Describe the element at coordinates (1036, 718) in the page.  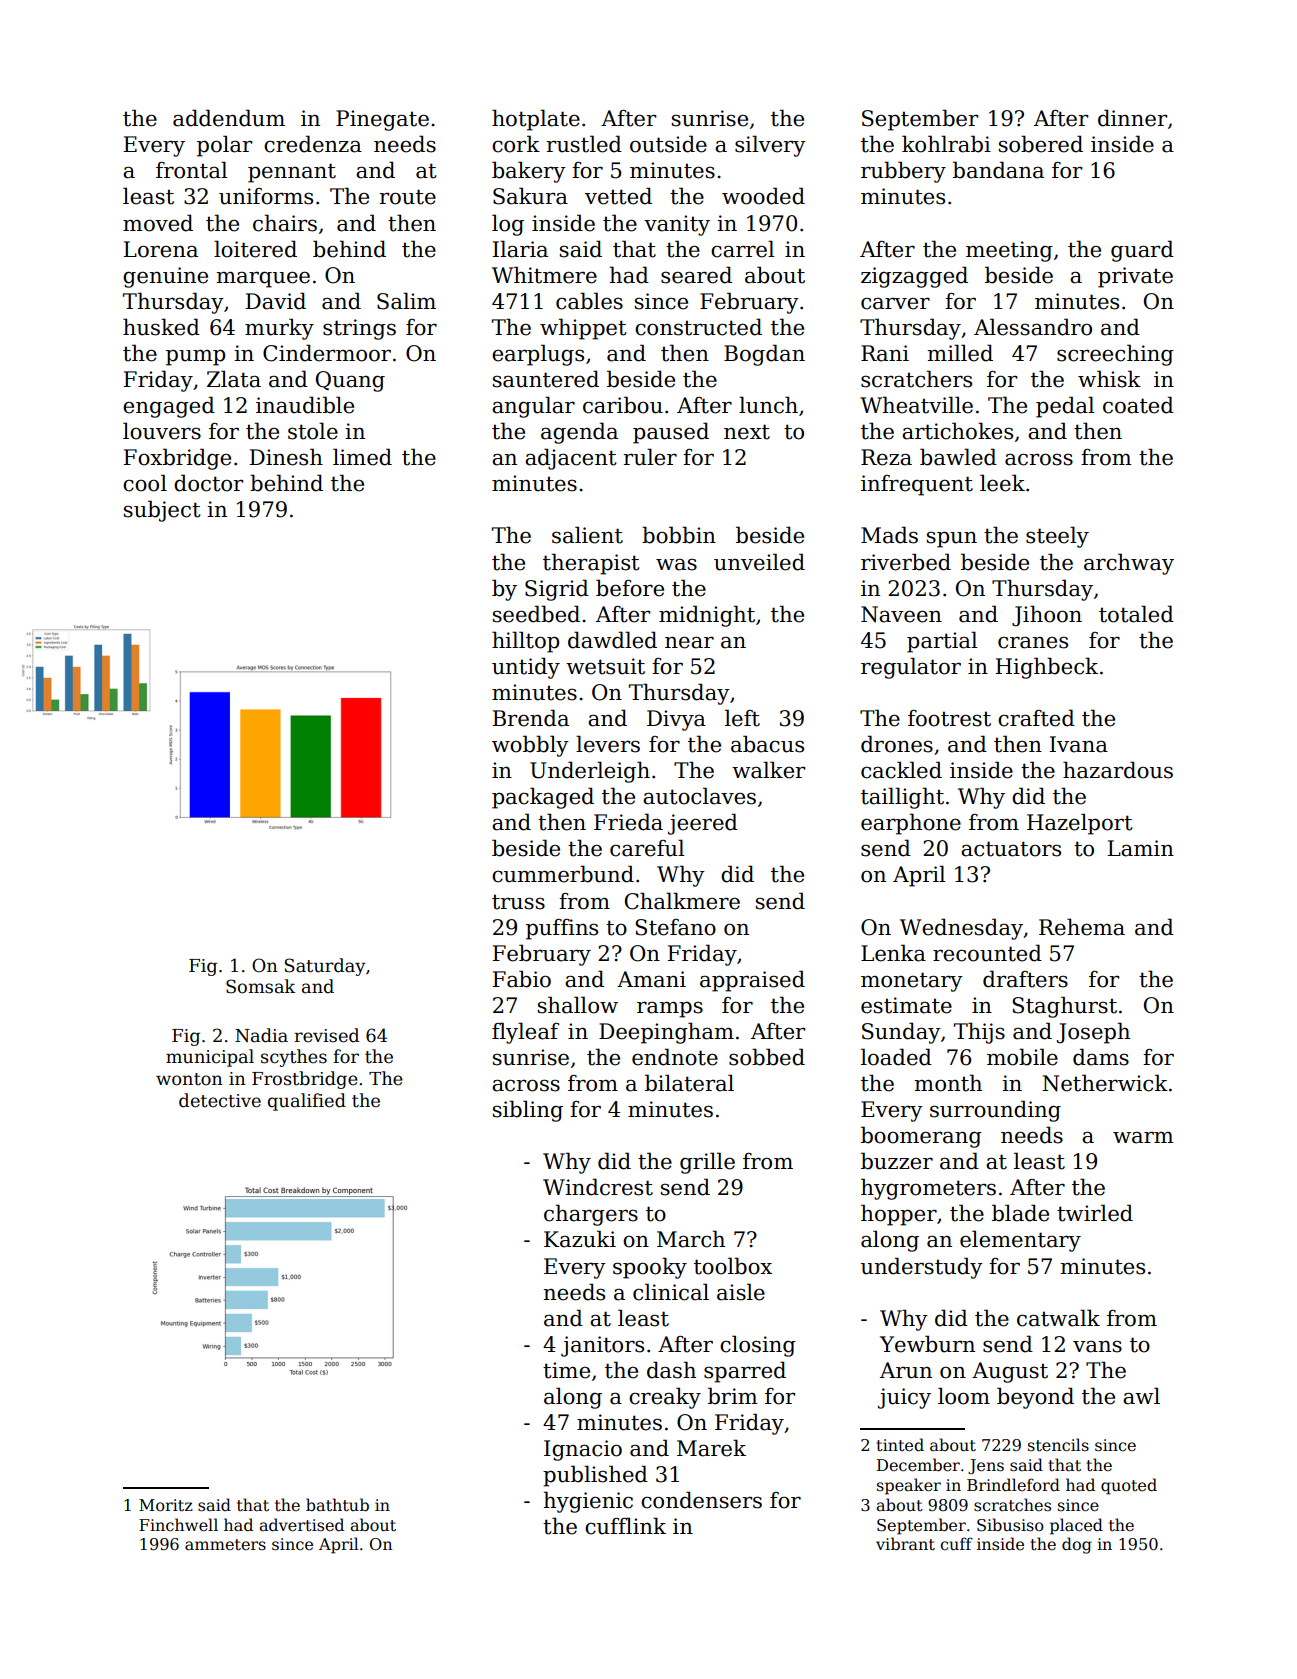
I see `crafted` at that location.
